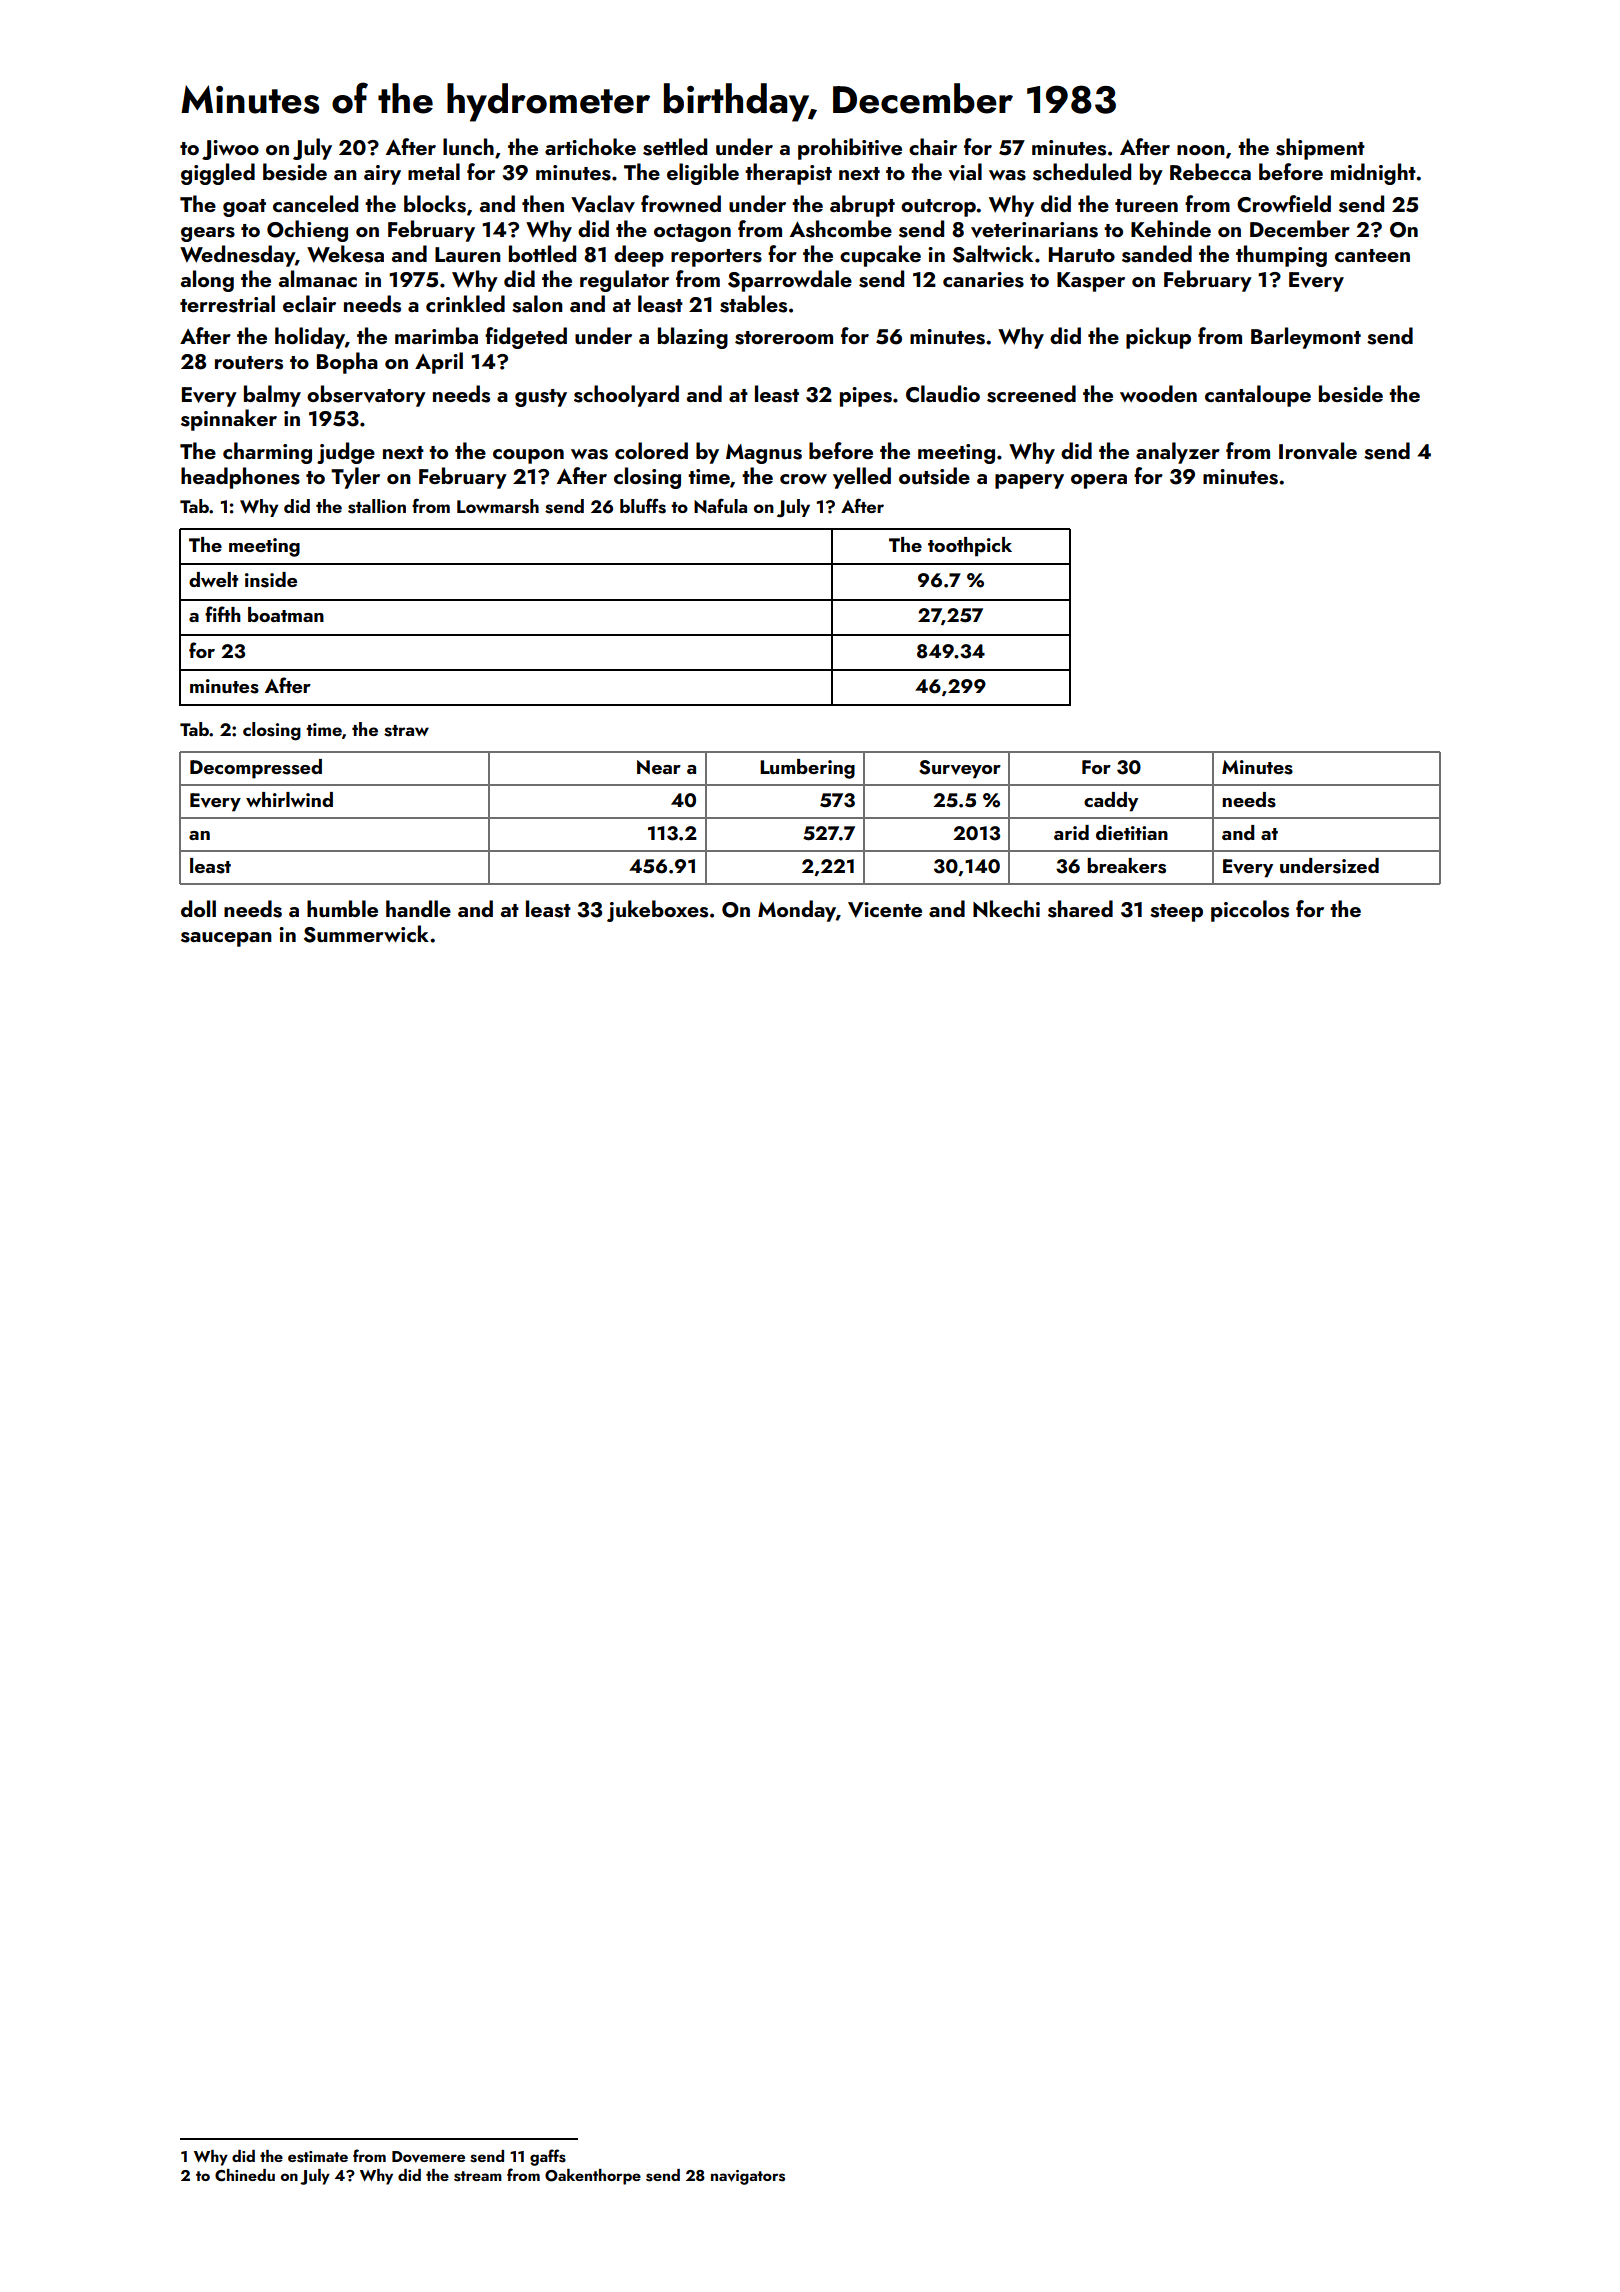 The width and height of the screenshot is (1620, 2292). Describe the element at coordinates (933, 146) in the screenshot. I see `chair` at that location.
